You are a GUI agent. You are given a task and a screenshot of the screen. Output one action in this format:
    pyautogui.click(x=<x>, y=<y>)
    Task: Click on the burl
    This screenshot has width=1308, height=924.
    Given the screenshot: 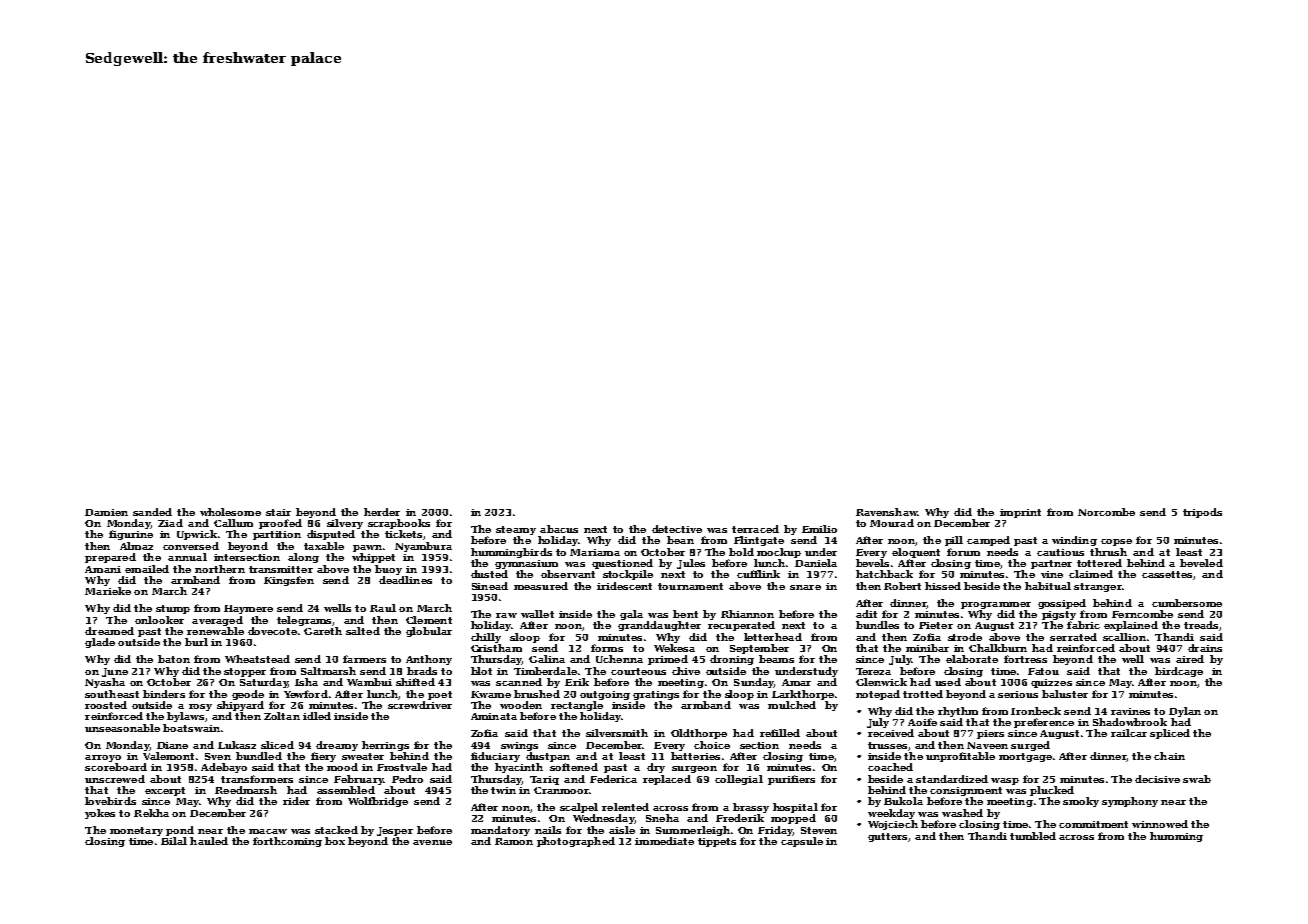 What is the action you would take?
    pyautogui.click(x=196, y=642)
